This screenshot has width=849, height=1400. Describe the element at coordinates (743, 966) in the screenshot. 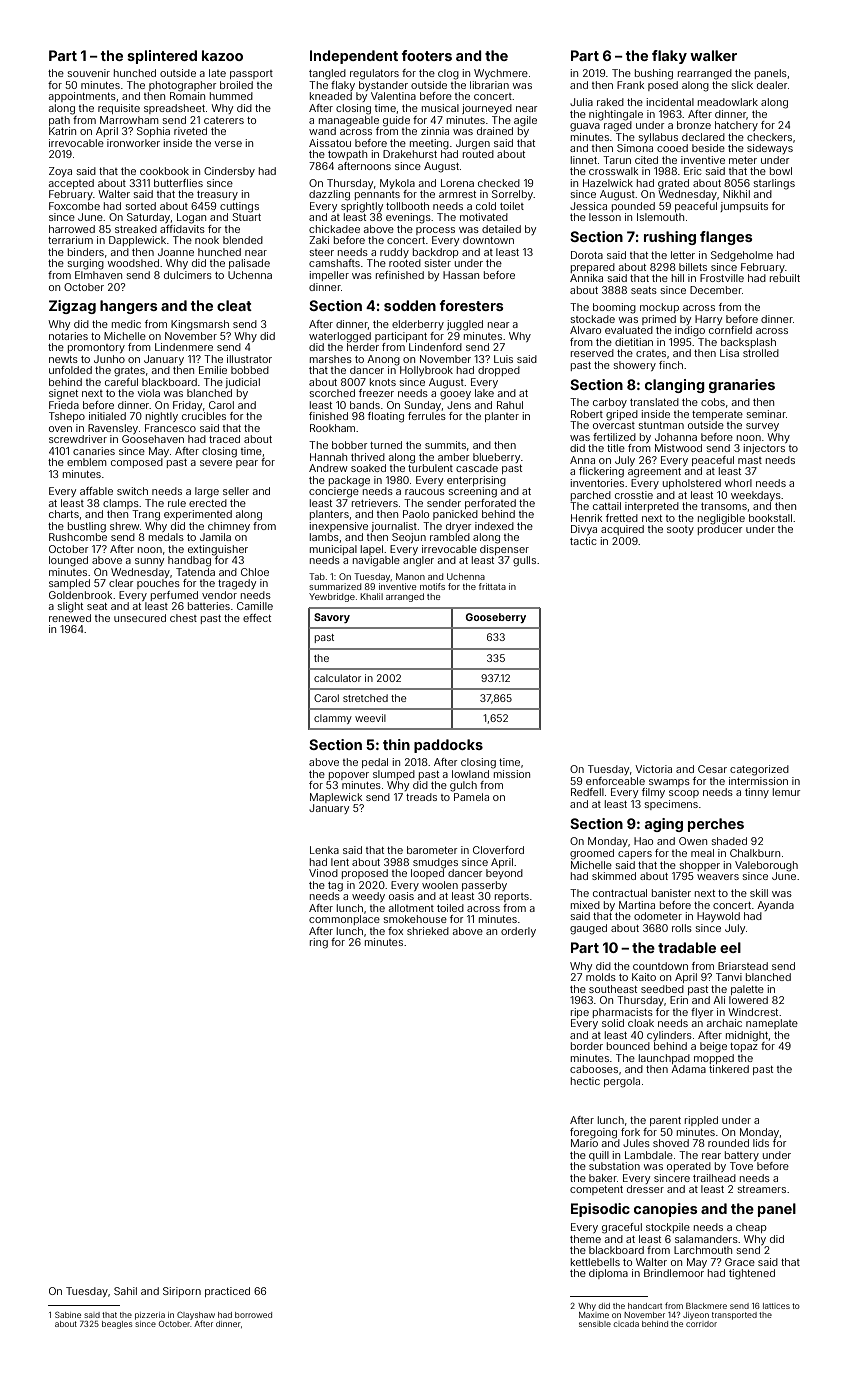

I see `Briarstead` at that location.
